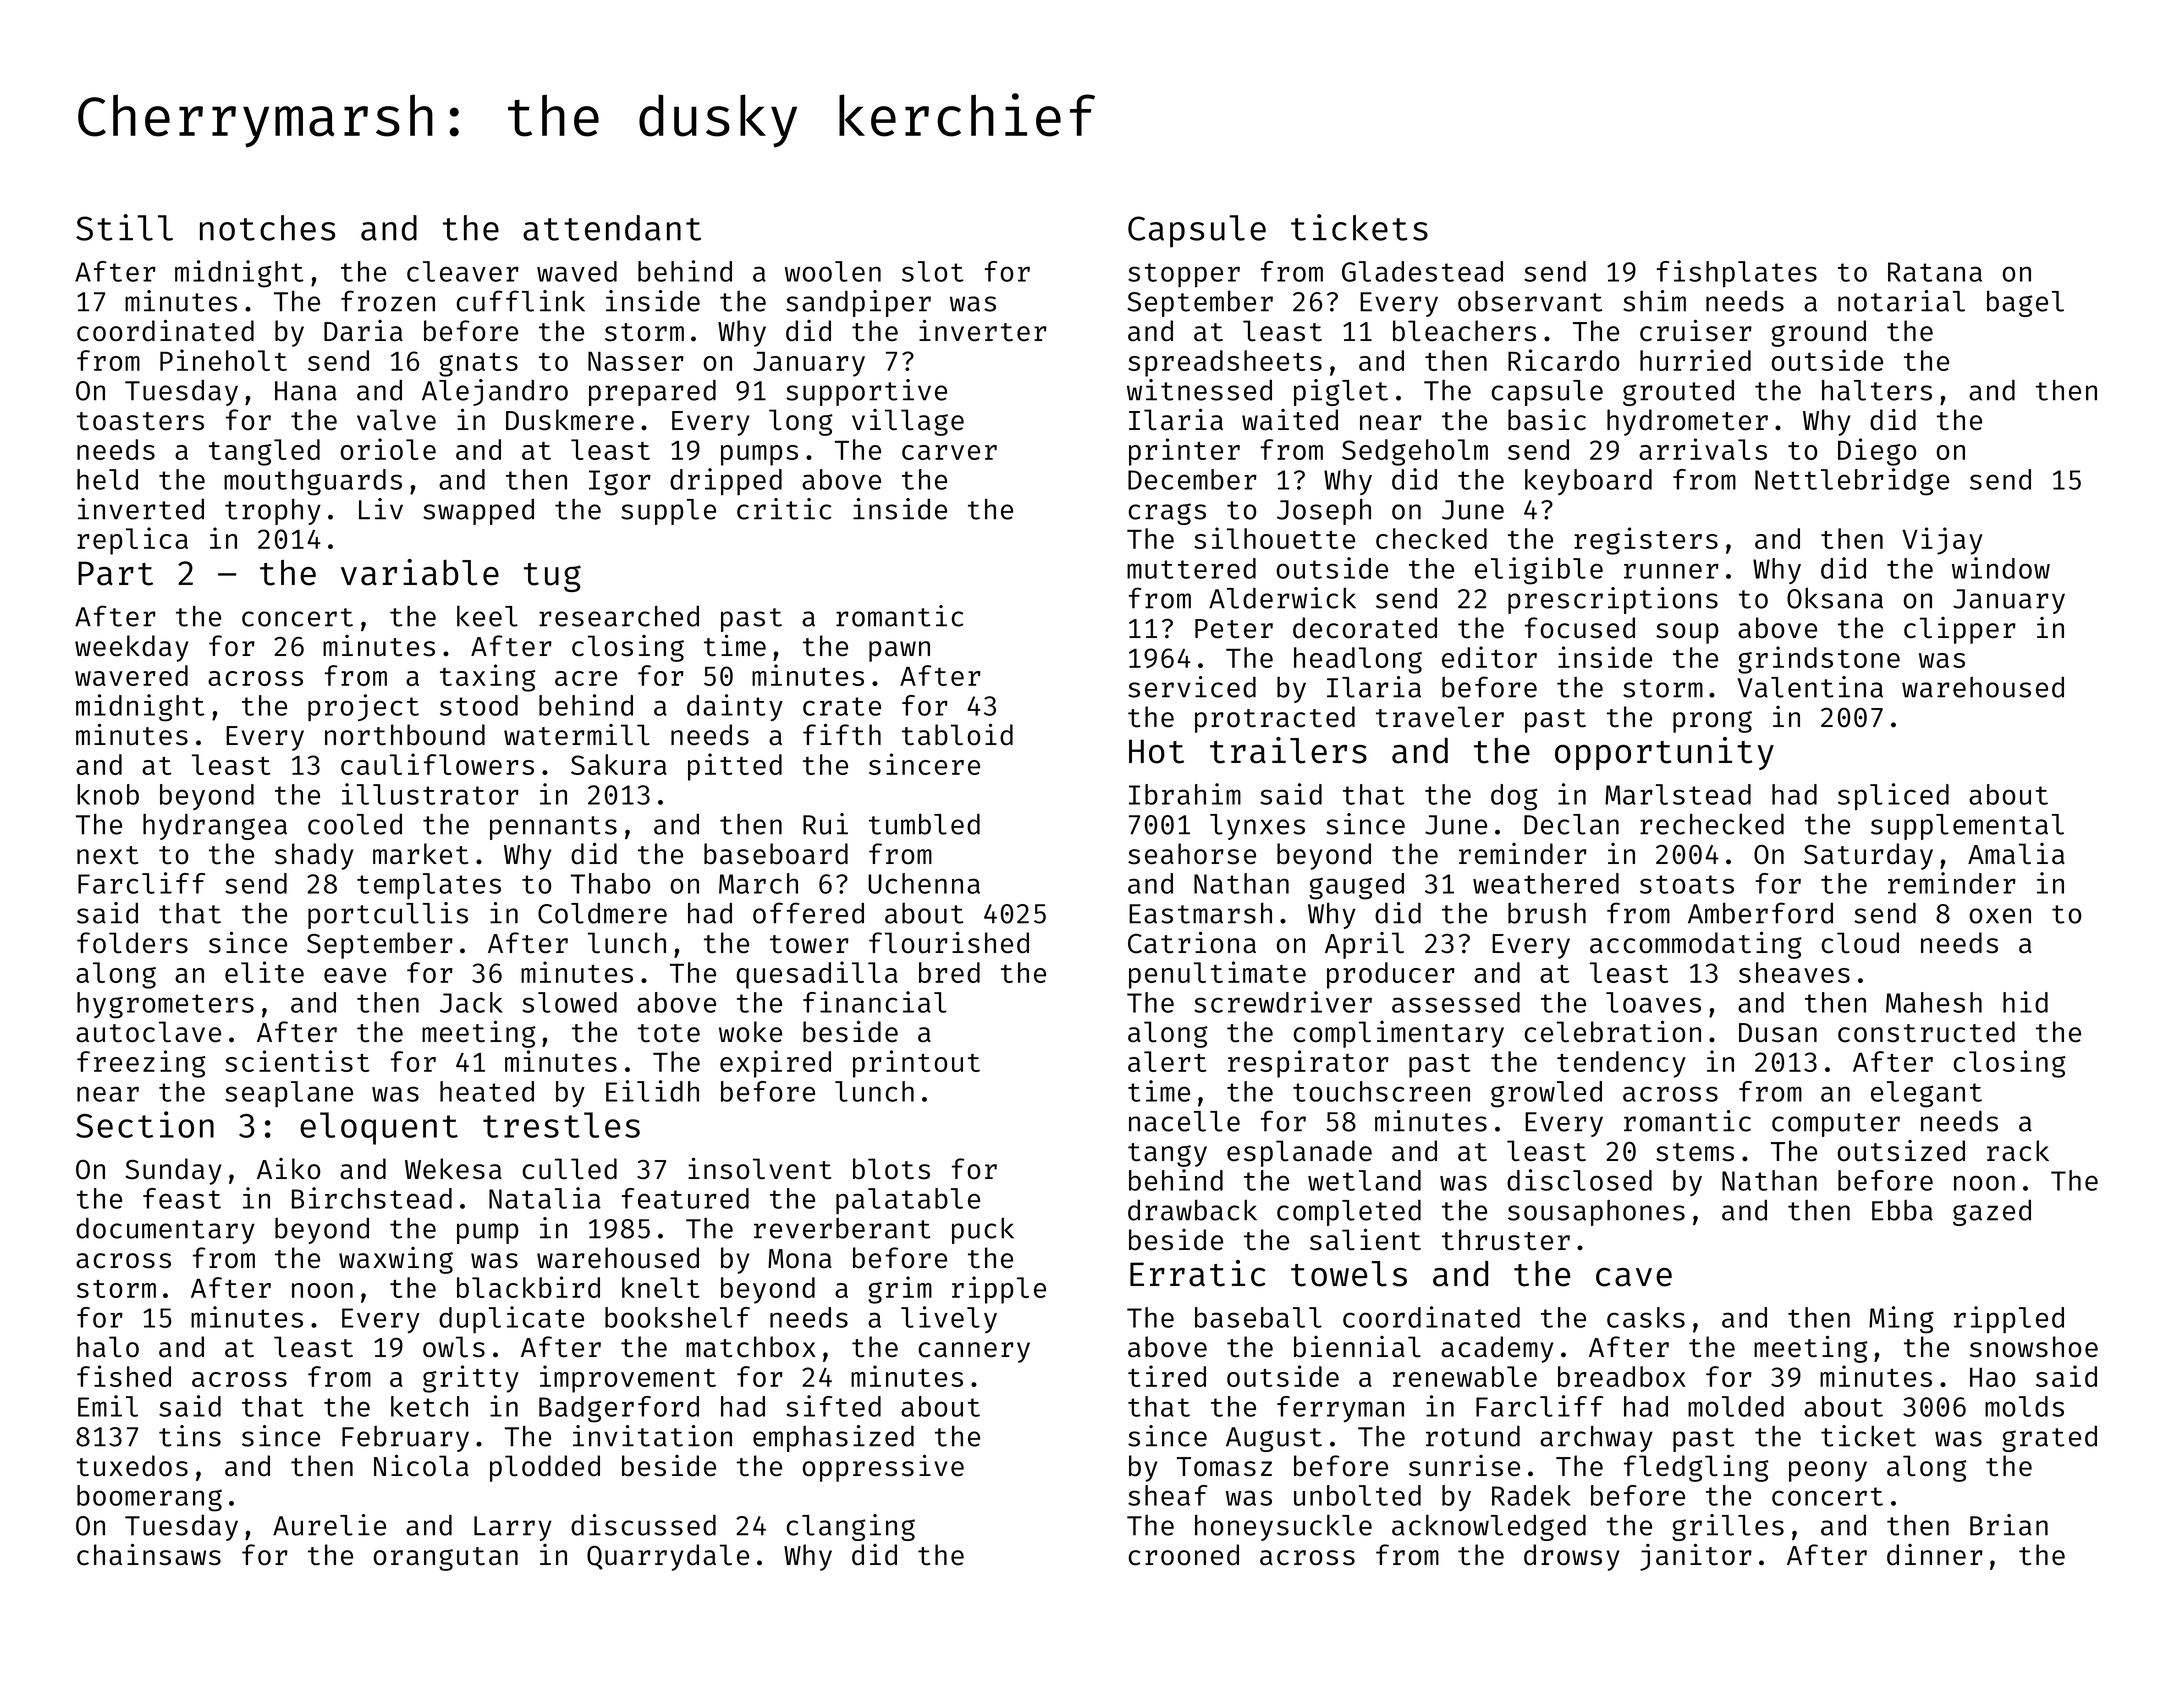 The height and width of the image is (1683, 2178). What do you see at coordinates (1852, 482) in the image?
I see `Nettlebridge` at bounding box center [1852, 482].
